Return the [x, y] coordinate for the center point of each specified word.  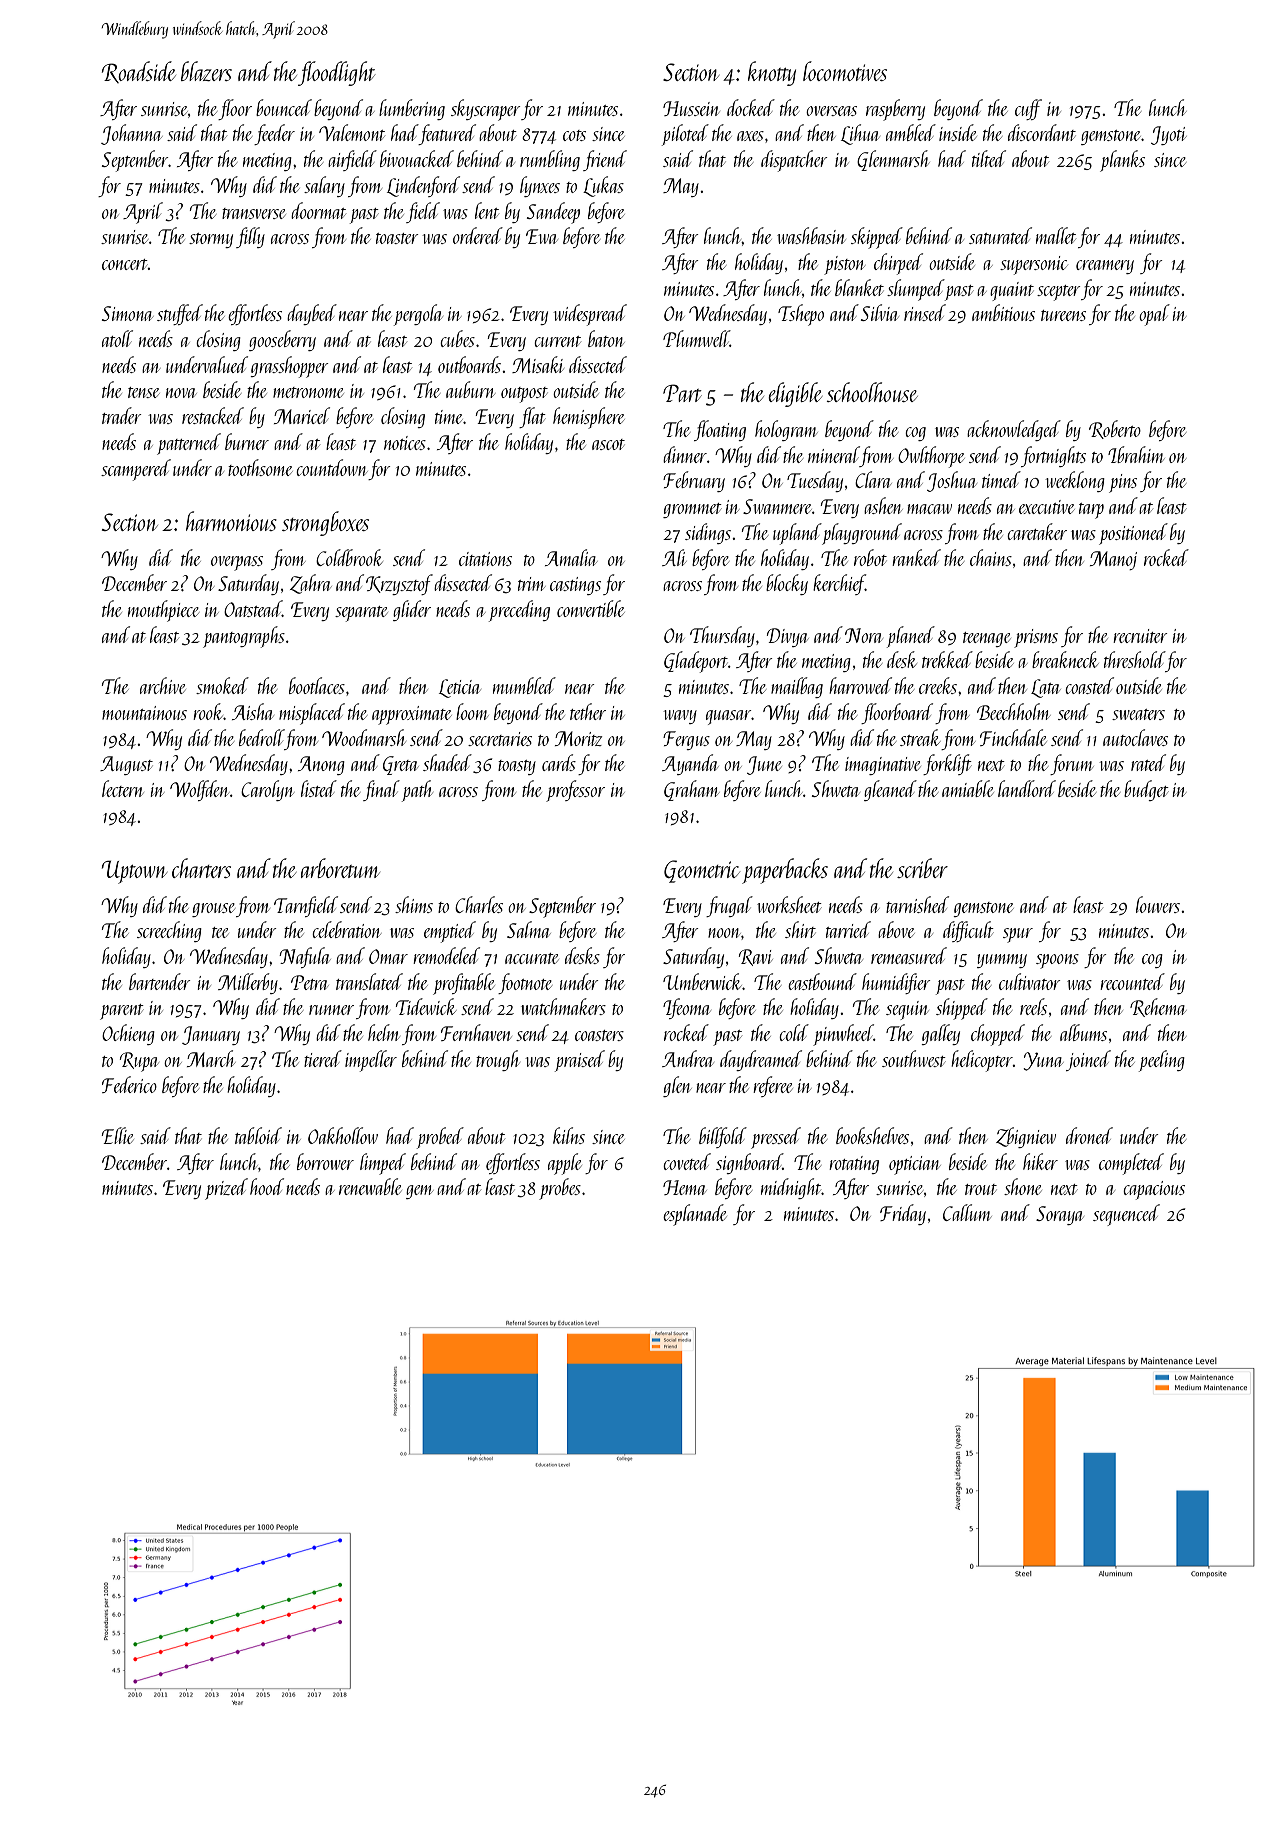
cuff [1028, 109]
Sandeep [553, 213]
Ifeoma [687, 1008]
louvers [1158, 904]
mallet [1056, 235]
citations [485, 559]
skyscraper [486, 110]
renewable [370, 1186]
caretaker [1037, 531]
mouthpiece [163, 611]
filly [250, 237]
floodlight [336, 73]
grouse [213, 910]
